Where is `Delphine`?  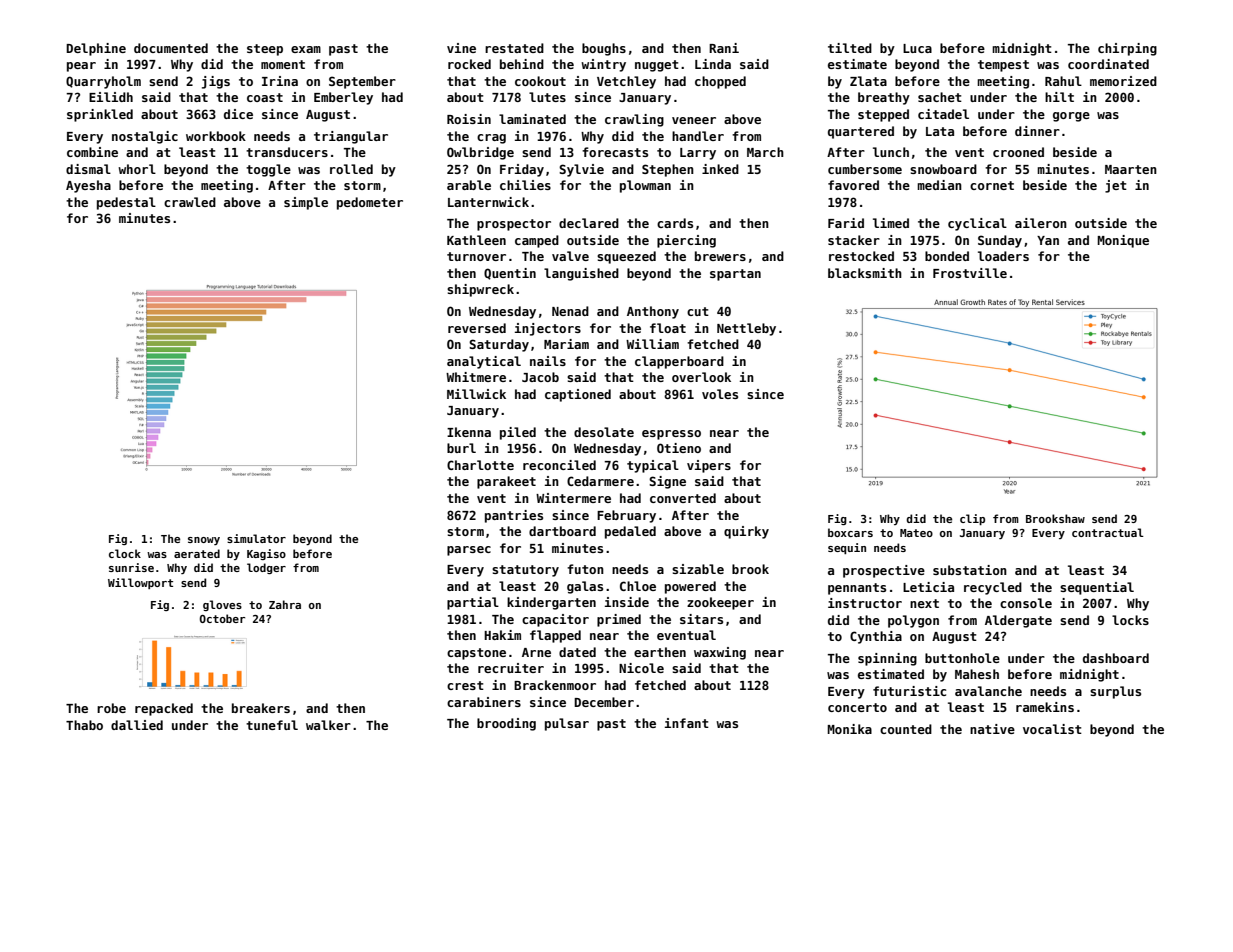 Delphine is located at coordinates (96, 49).
